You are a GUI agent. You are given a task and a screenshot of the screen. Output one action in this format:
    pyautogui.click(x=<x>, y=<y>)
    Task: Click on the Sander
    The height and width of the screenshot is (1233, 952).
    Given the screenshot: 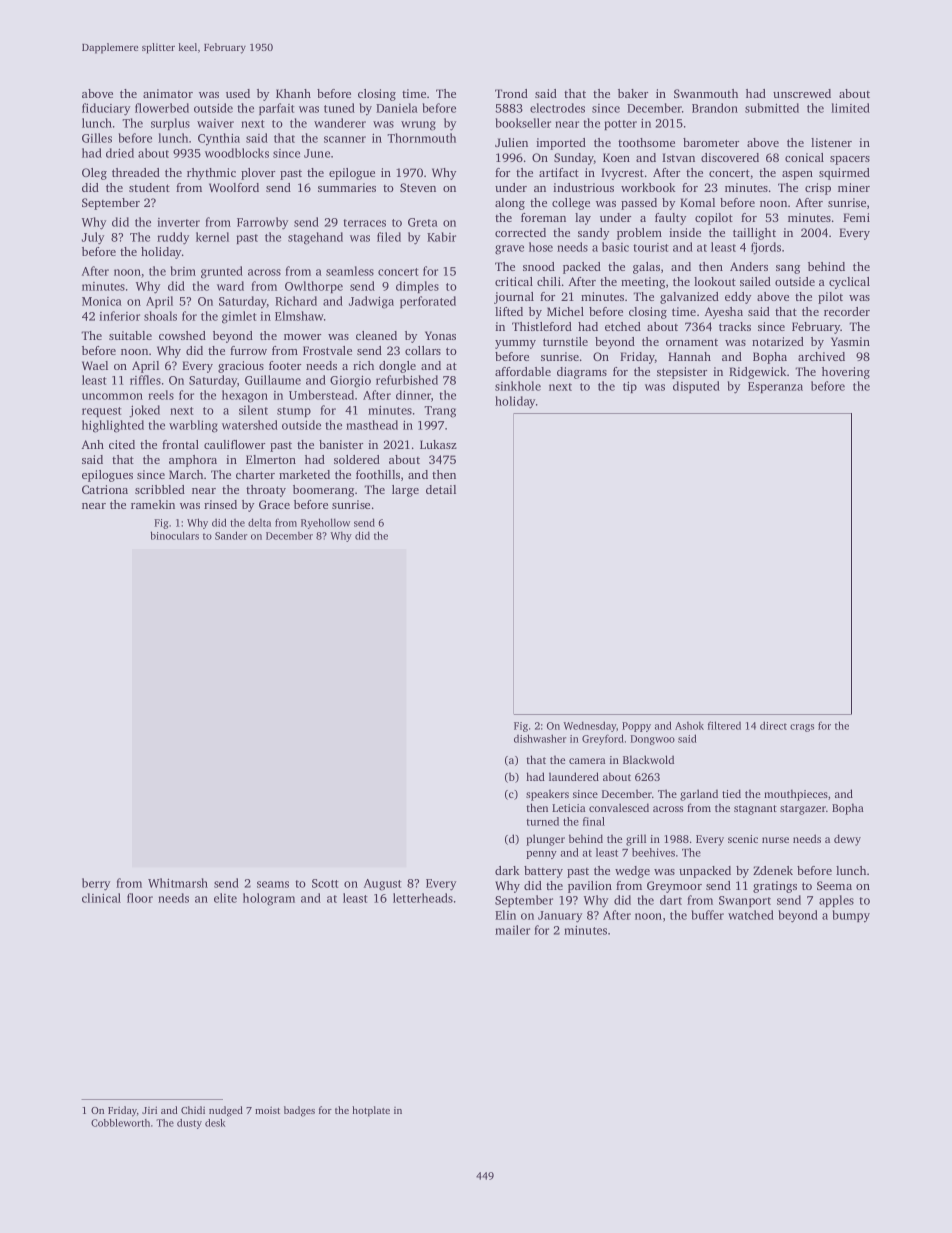 What is the action you would take?
    pyautogui.click(x=231, y=535)
